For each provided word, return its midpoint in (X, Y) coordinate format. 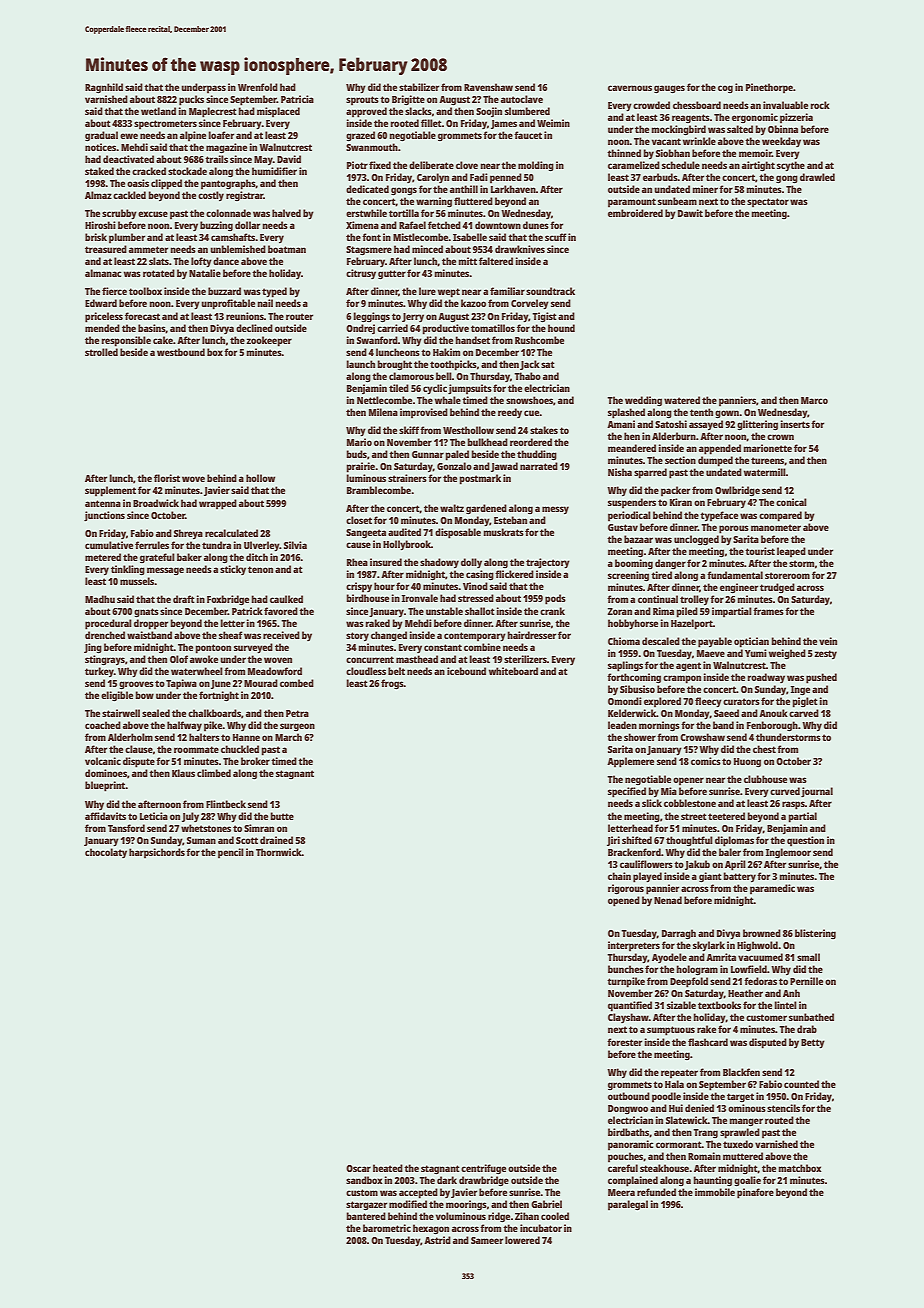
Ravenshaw (488, 87)
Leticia (154, 816)
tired (661, 575)
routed (779, 1120)
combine (482, 647)
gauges (669, 89)
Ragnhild (104, 88)
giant (710, 877)
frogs (392, 684)
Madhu (100, 599)
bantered (366, 1216)
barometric (387, 1228)
